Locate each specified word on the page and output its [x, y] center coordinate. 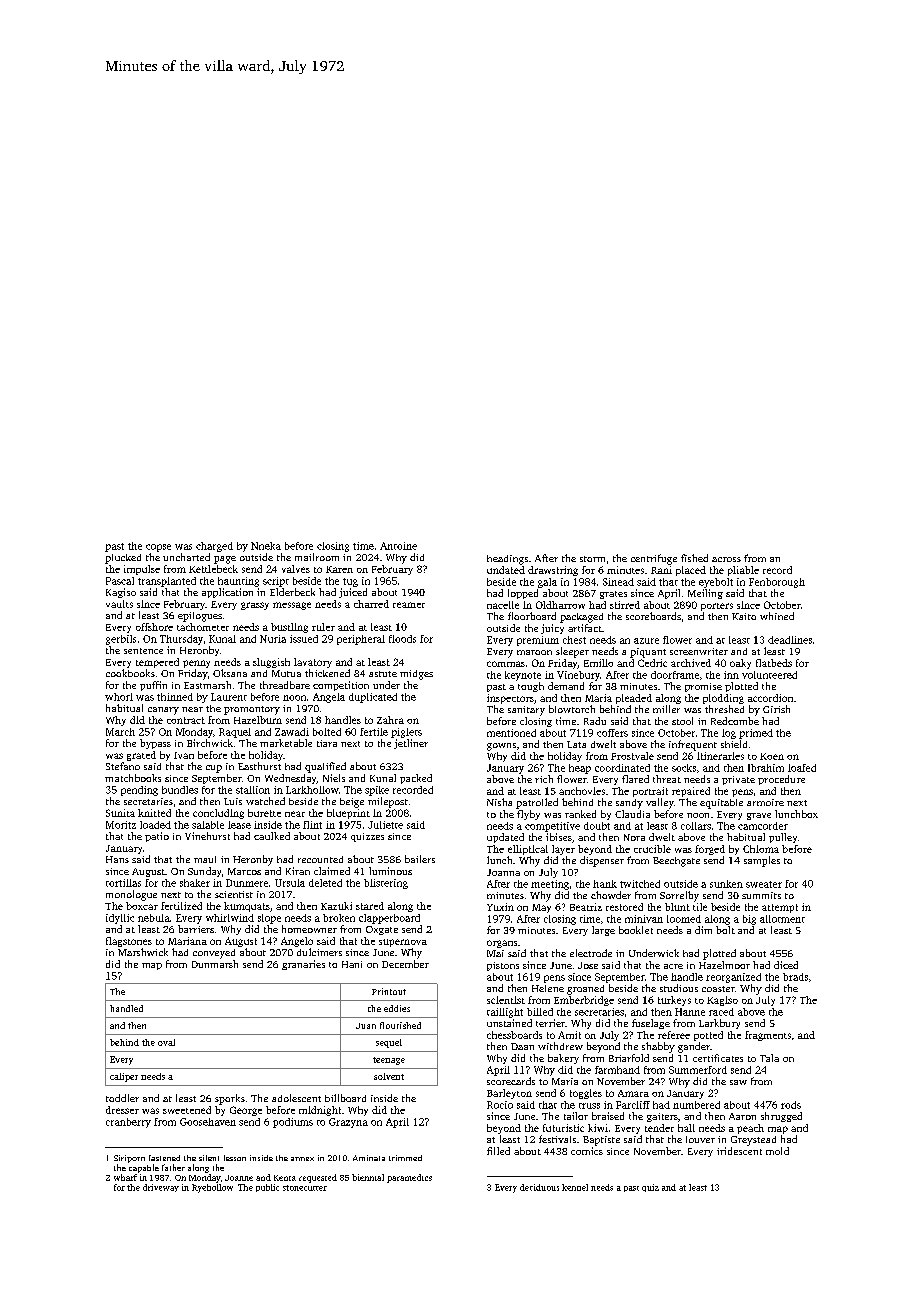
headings [507, 560]
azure [646, 641]
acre [673, 966]
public [267, 1188]
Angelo [297, 942]
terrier [550, 1023]
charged [214, 547]
